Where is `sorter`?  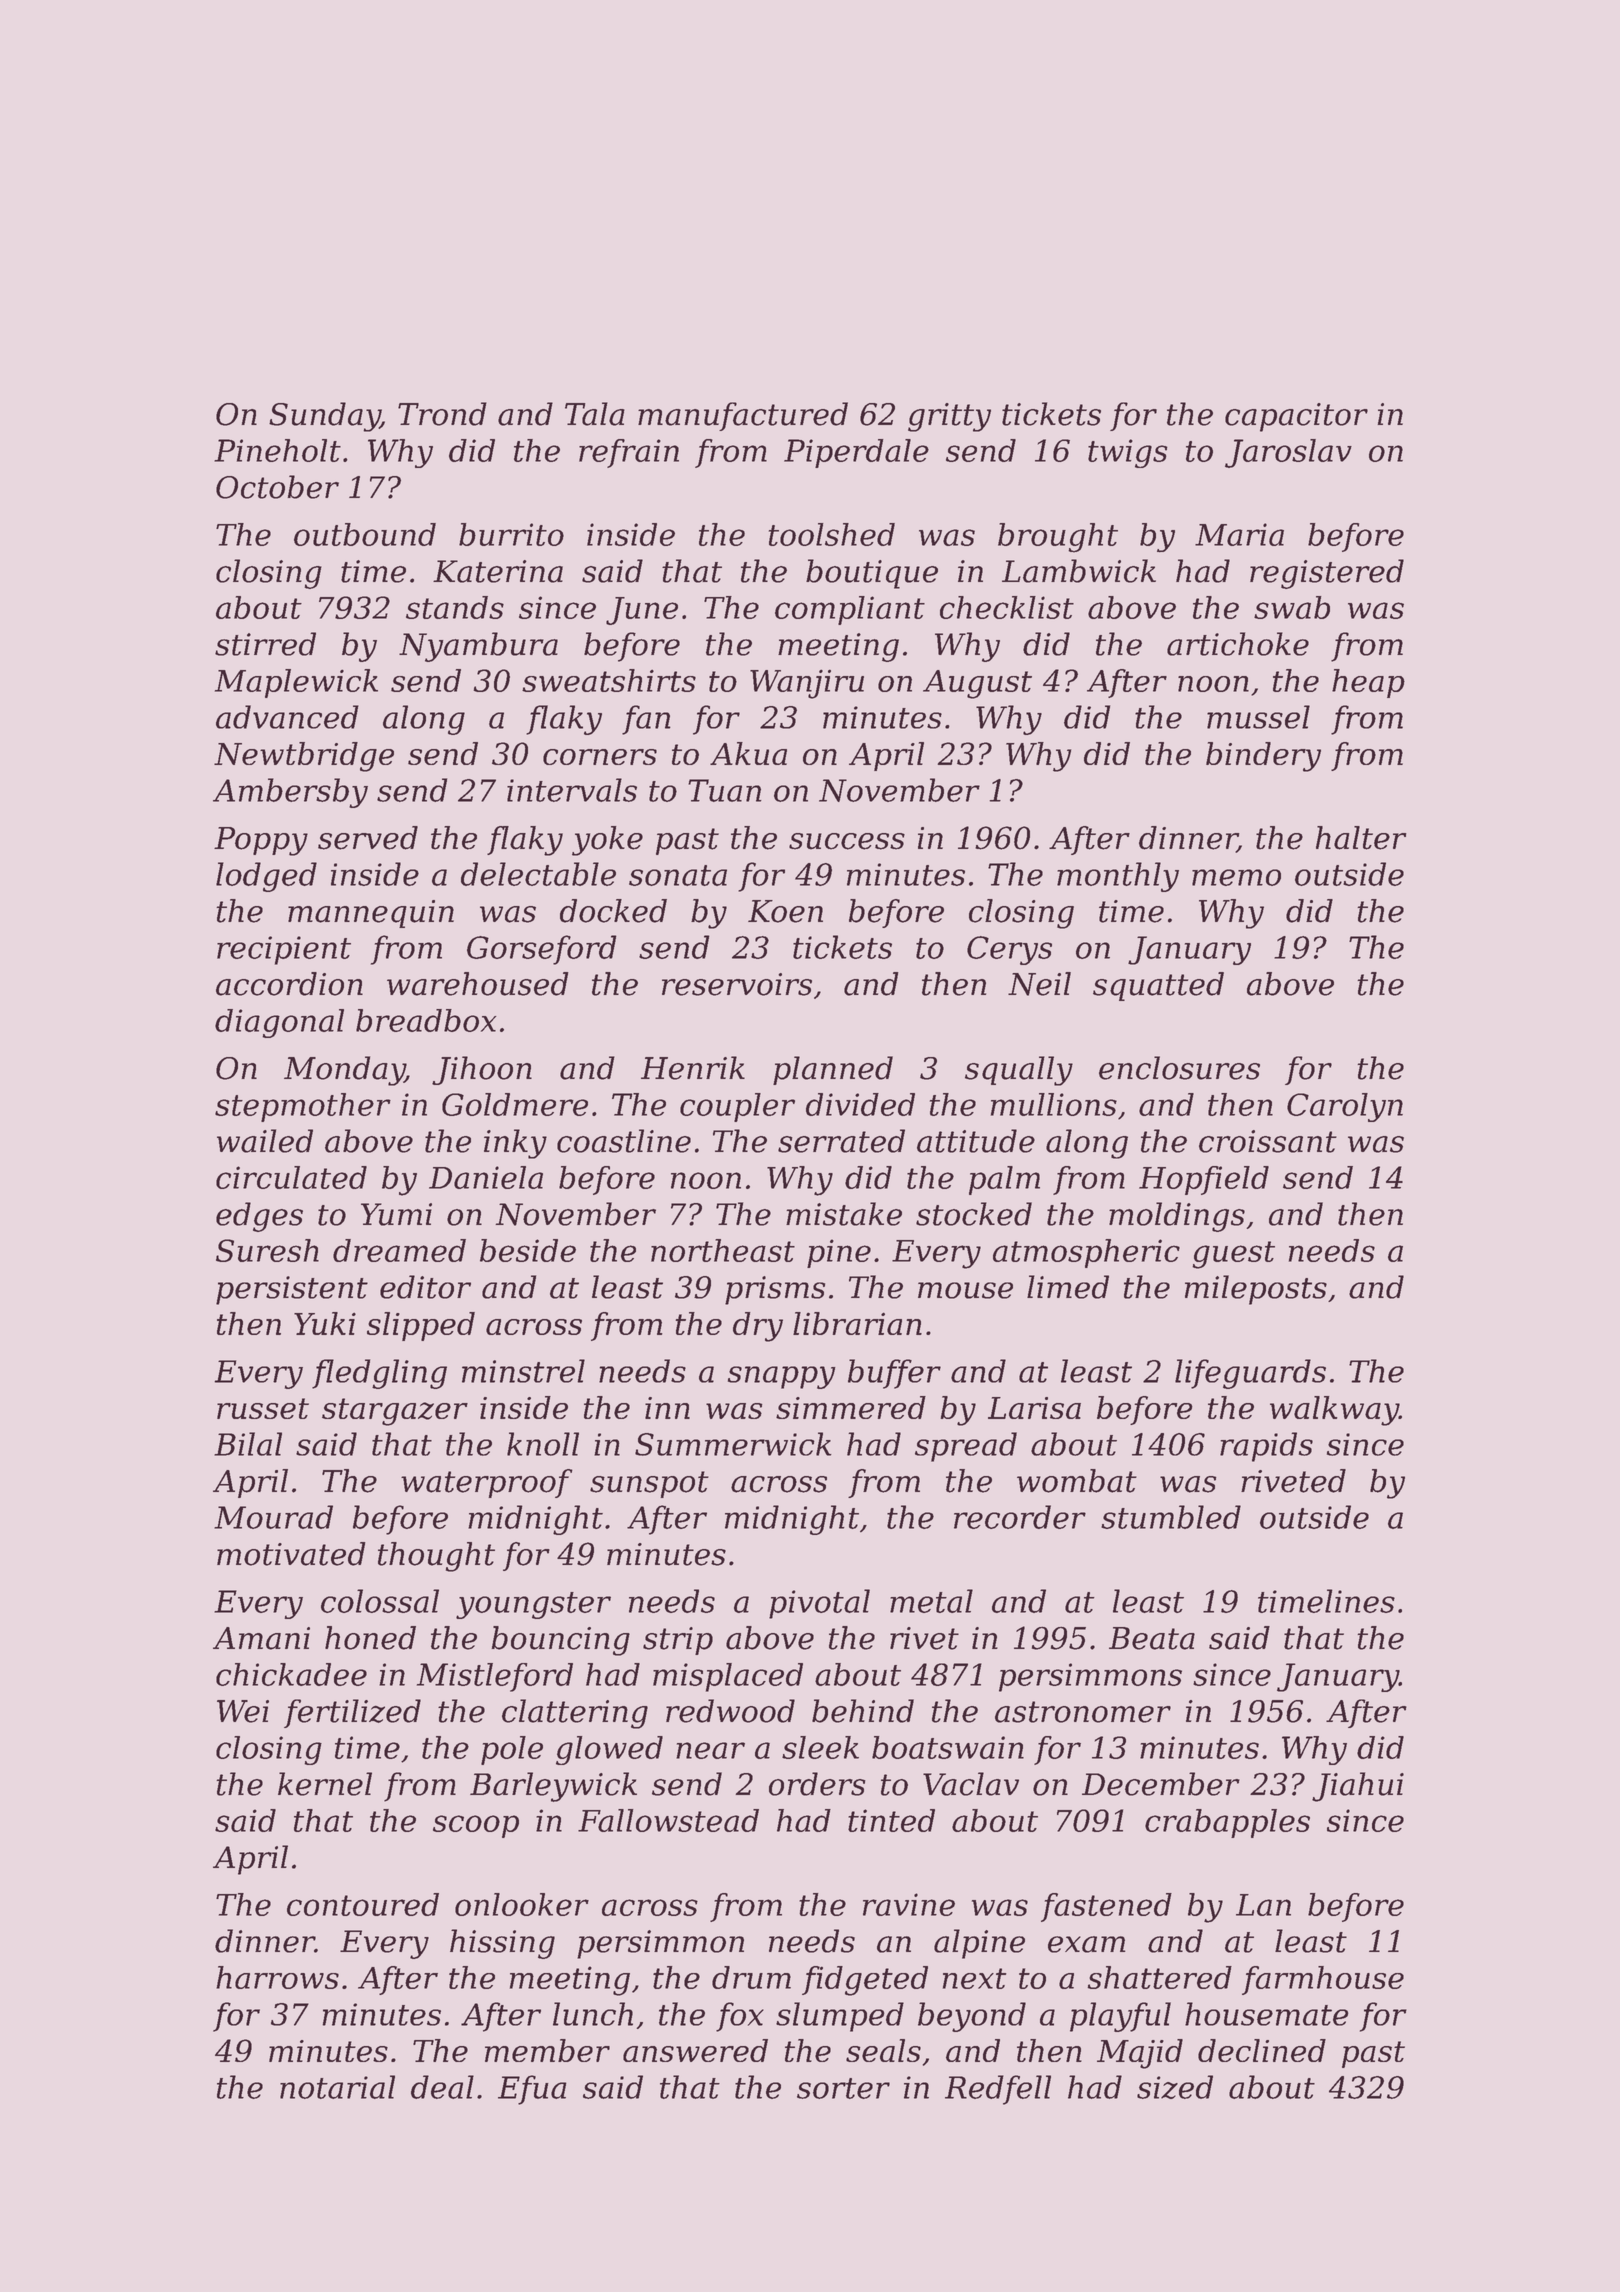
sorter is located at coordinates (843, 2088).
